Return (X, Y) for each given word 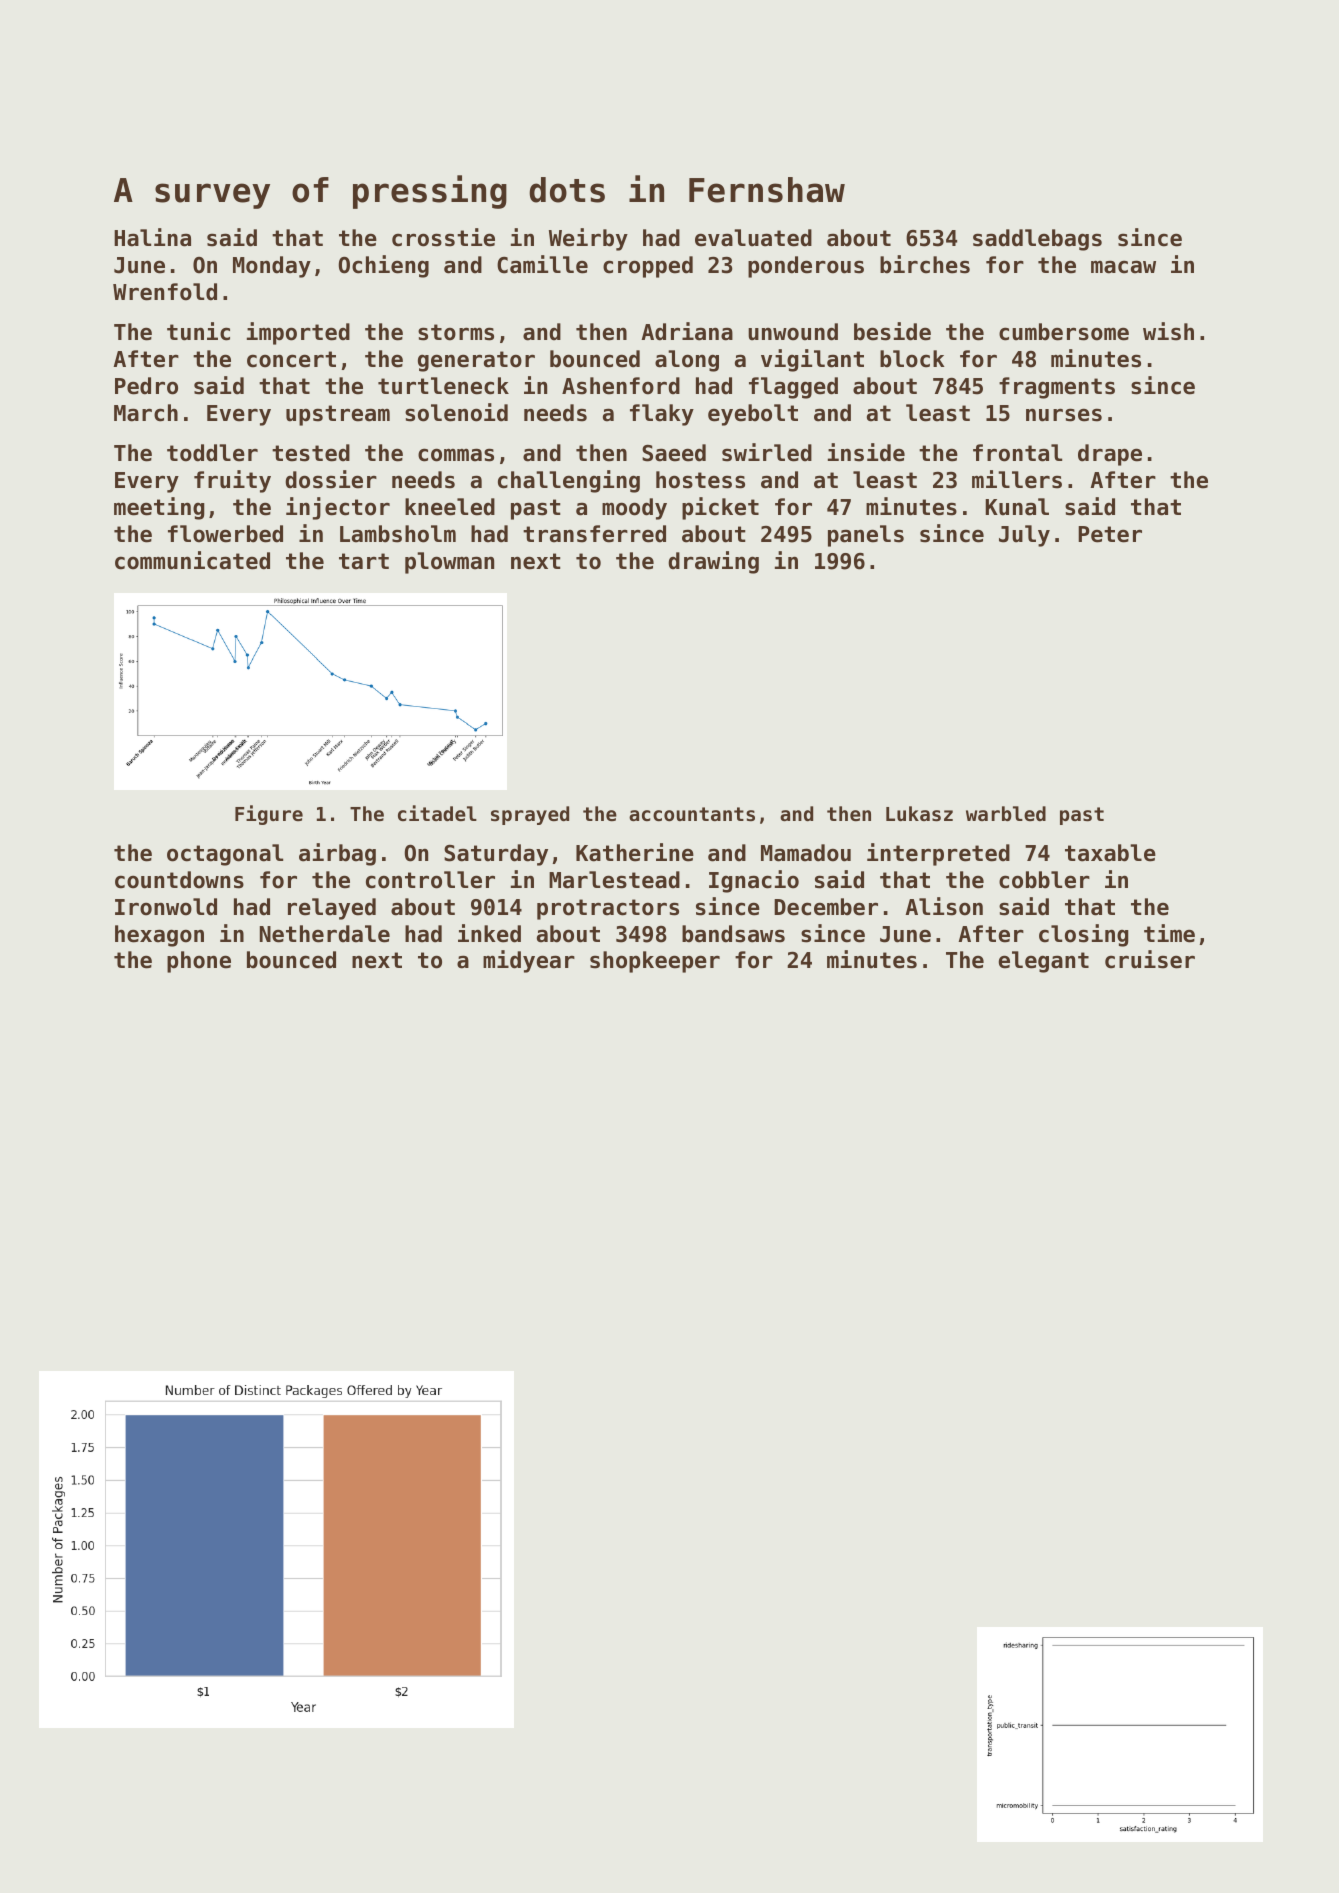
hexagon (159, 936)
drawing (713, 562)
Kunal (1017, 507)
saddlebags (1037, 240)
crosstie (443, 237)
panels (866, 536)
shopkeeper (655, 962)
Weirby (588, 239)
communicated (192, 560)
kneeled (450, 507)
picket (720, 508)
